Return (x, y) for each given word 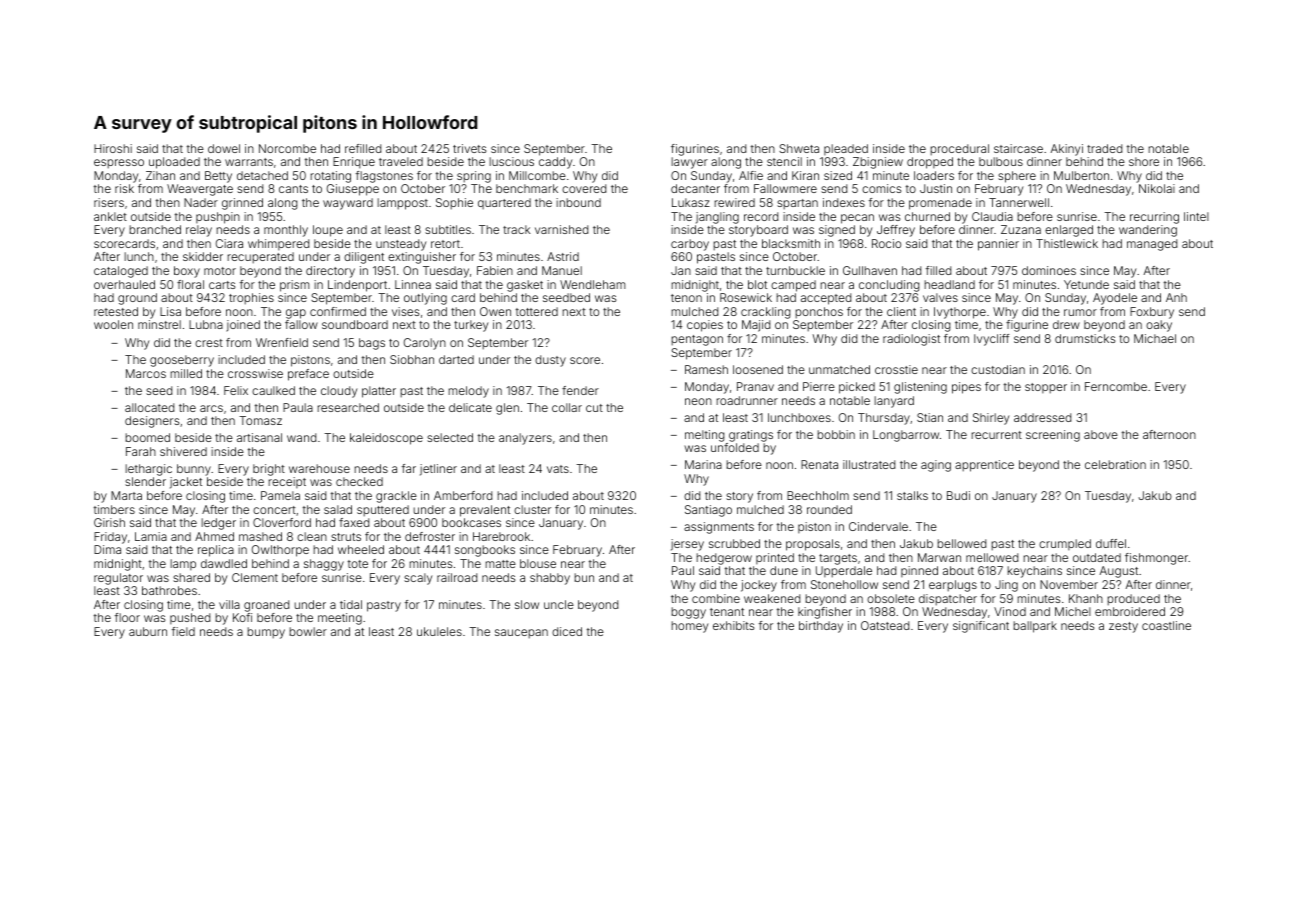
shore (1144, 161)
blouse (538, 563)
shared (191, 577)
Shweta (799, 148)
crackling (766, 313)
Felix (236, 390)
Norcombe (287, 148)
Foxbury (1152, 313)
